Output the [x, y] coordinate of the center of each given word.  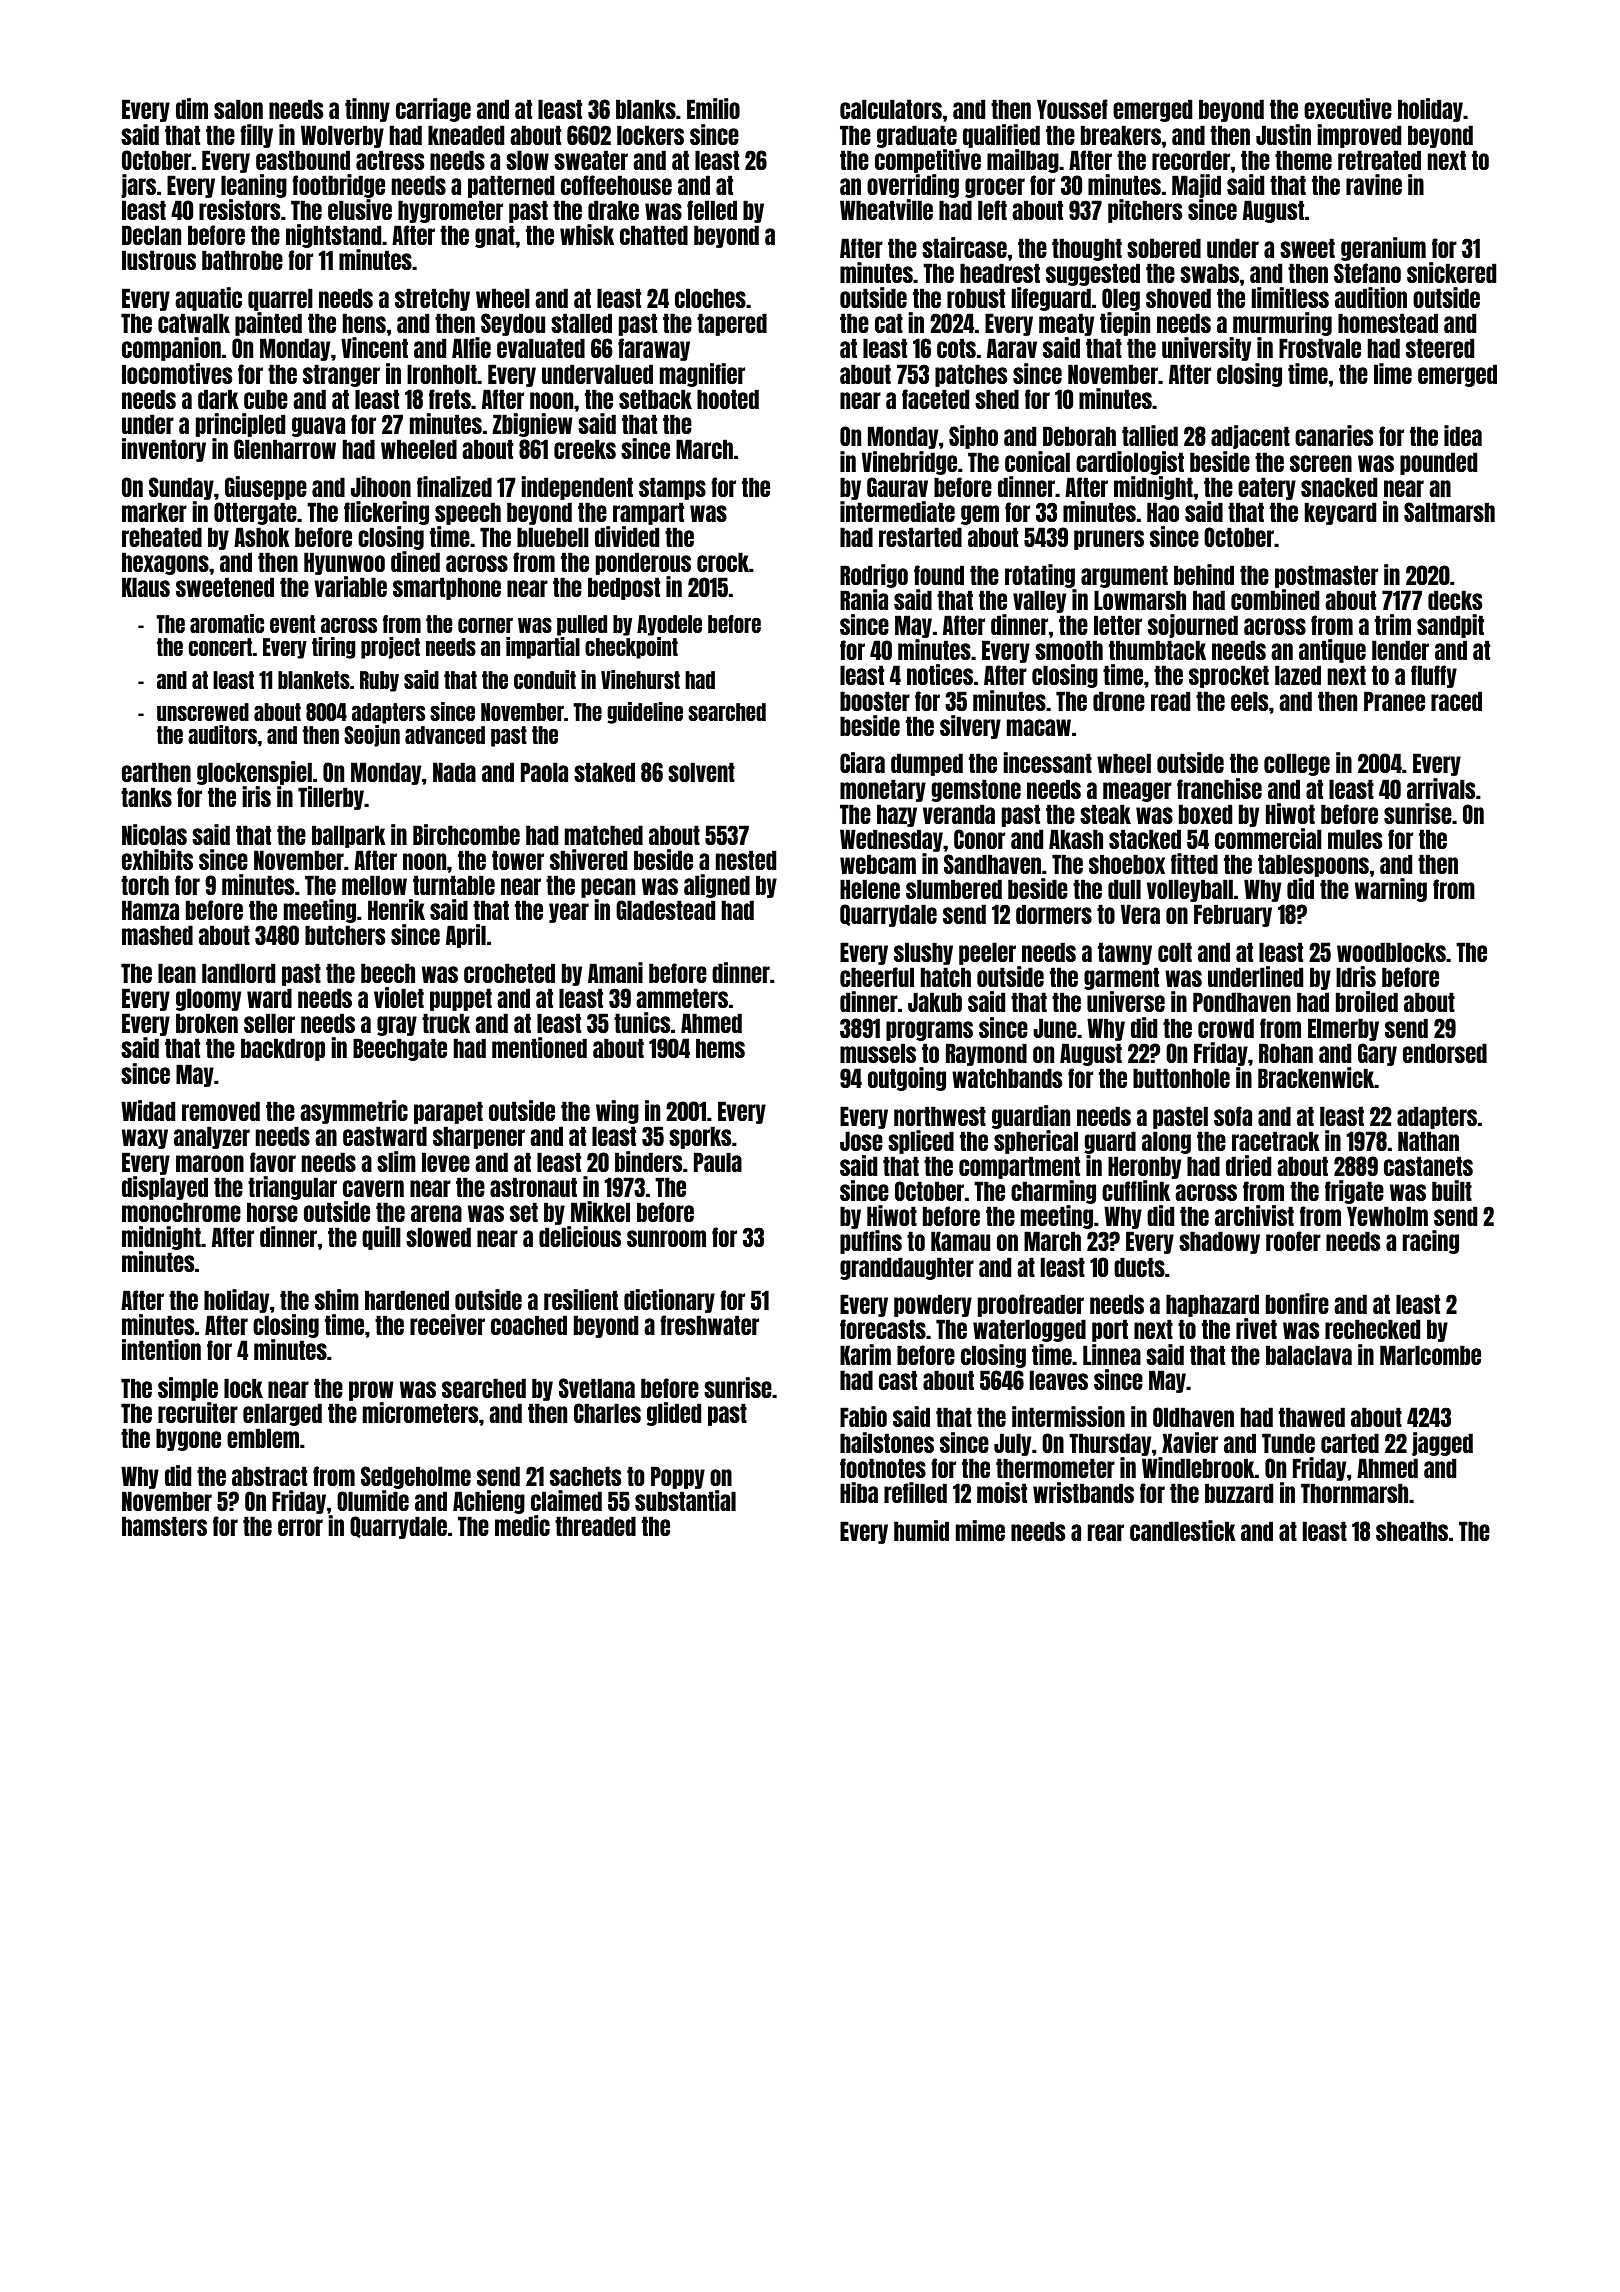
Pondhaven [1242, 1002]
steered [1440, 348]
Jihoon [381, 486]
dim [192, 108]
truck [446, 1023]
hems [720, 1048]
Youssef [1072, 109]
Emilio [713, 108]
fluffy [1434, 676]
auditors [222, 734]
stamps [672, 488]
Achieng [489, 1502]
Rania [864, 599]
